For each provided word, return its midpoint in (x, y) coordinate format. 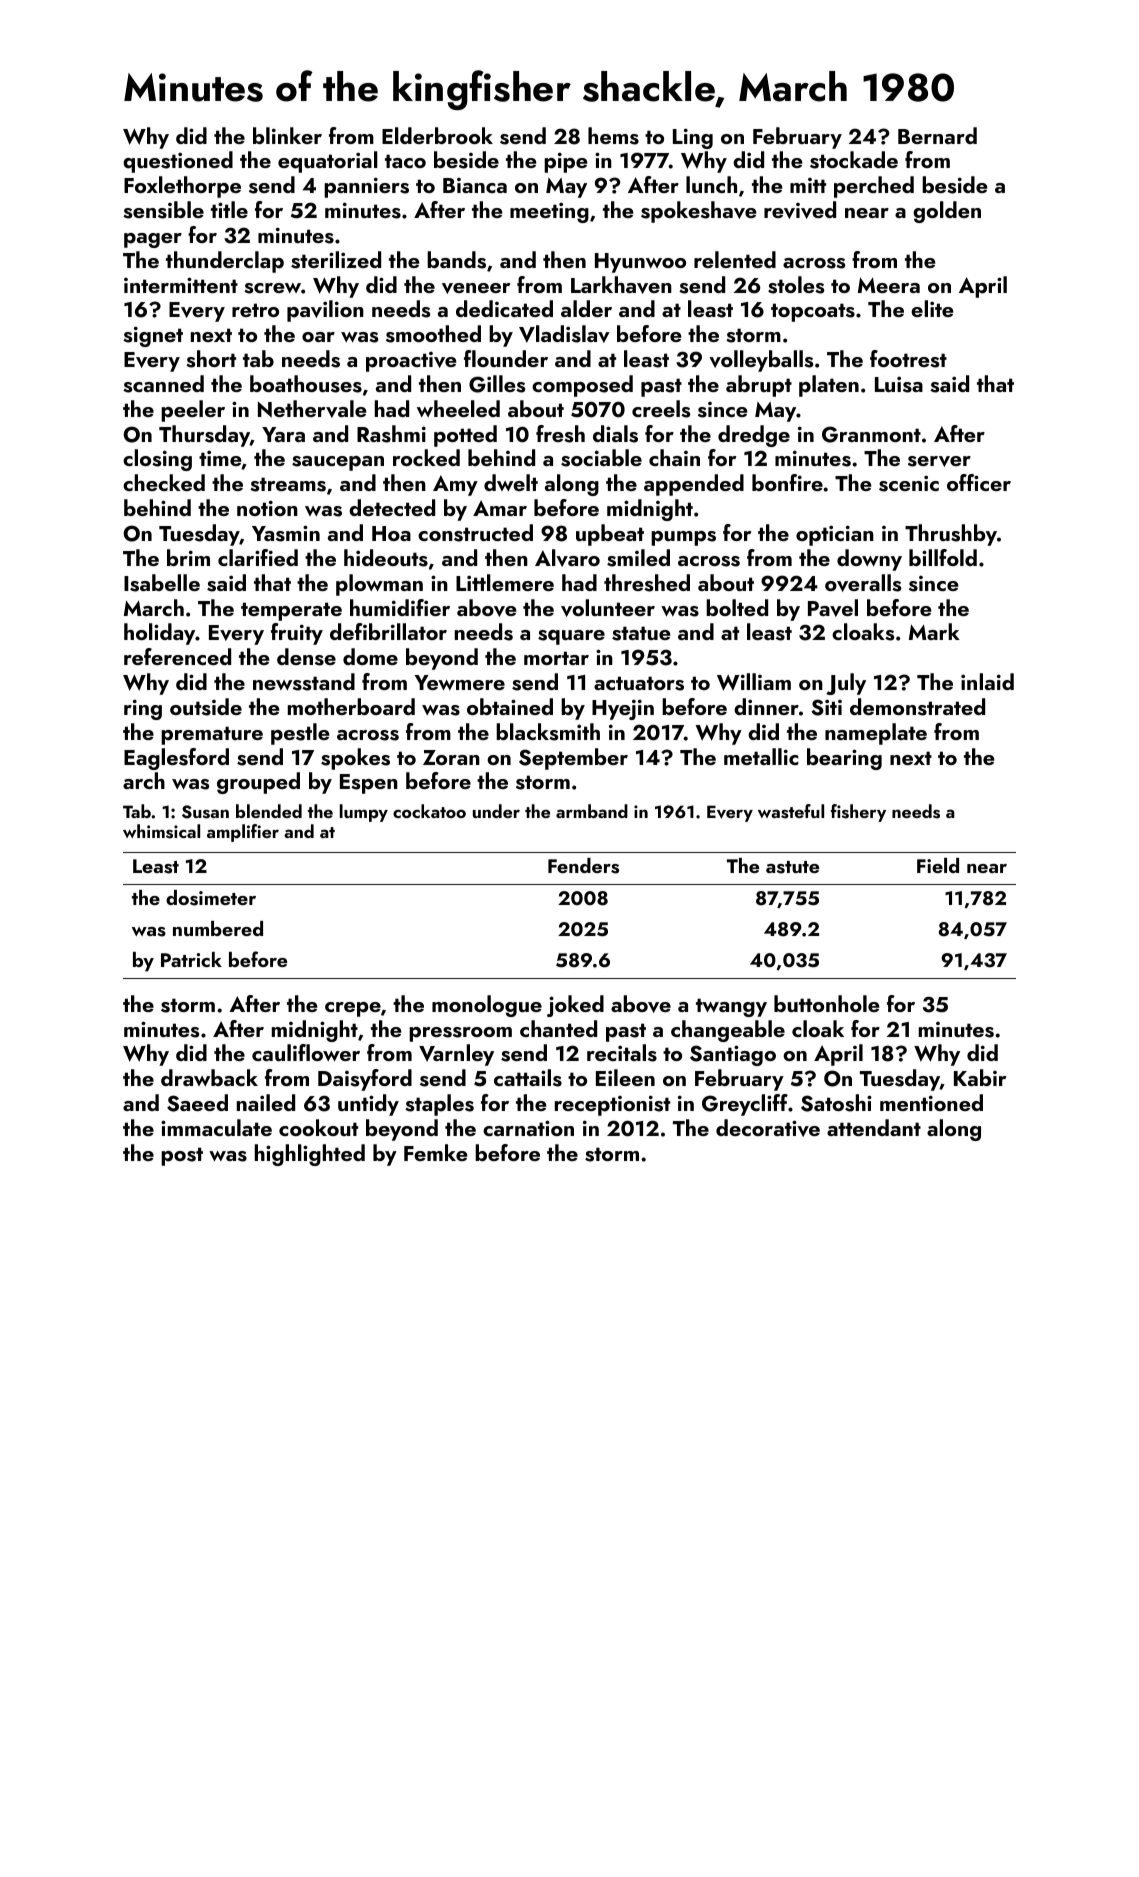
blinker (287, 135)
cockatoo (429, 811)
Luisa (899, 384)
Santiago (733, 1055)
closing (157, 460)
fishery (858, 813)
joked (575, 1006)
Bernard (937, 135)
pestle (300, 734)
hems (613, 136)
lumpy (364, 813)
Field (938, 865)
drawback (209, 1077)
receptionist (612, 1105)
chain (674, 457)
